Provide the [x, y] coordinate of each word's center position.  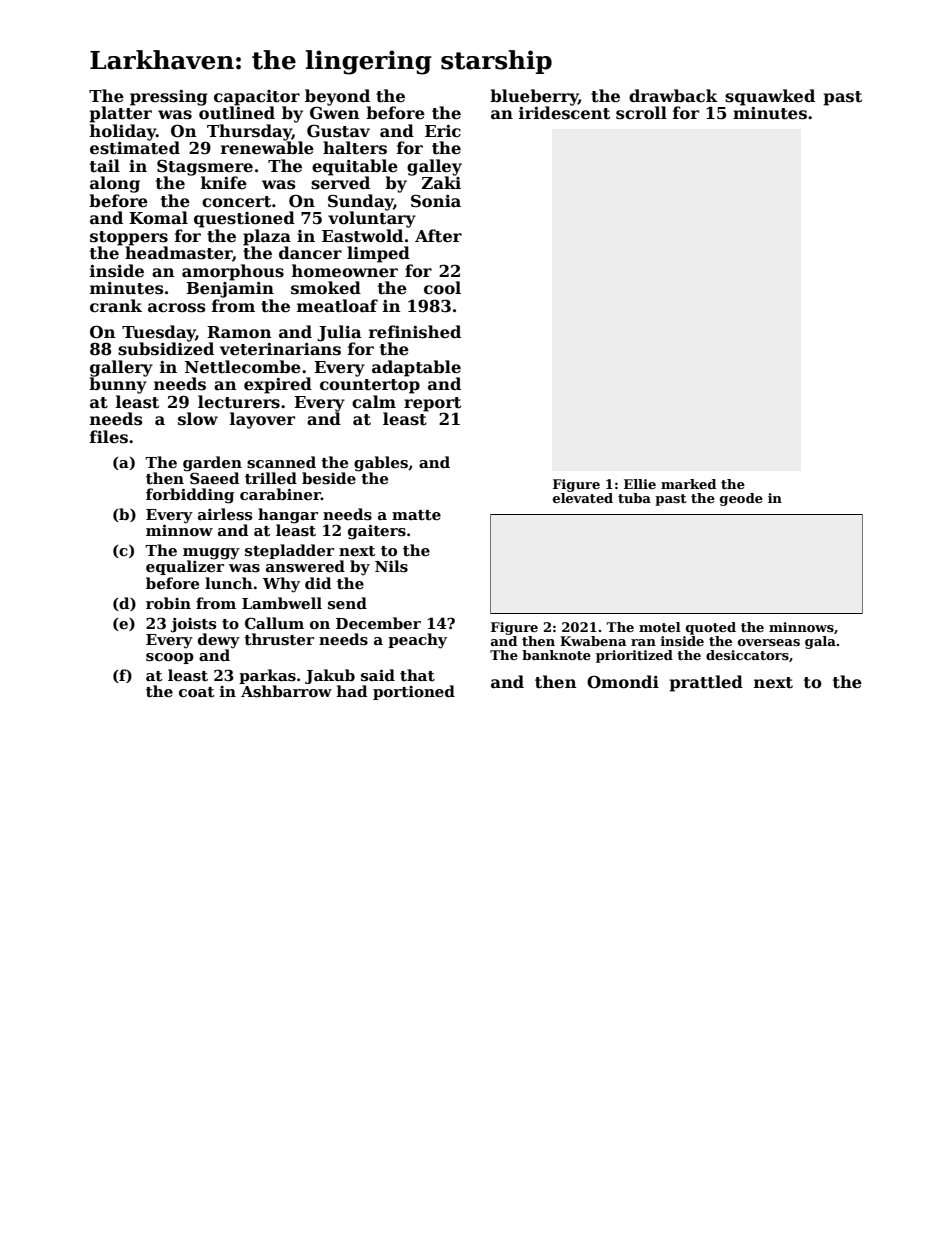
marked [688, 484]
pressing [169, 98]
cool [442, 288]
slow [198, 419]
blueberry [534, 97]
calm [374, 402]
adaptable [416, 368]
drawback [673, 95]
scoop [170, 658]
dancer [310, 253]
